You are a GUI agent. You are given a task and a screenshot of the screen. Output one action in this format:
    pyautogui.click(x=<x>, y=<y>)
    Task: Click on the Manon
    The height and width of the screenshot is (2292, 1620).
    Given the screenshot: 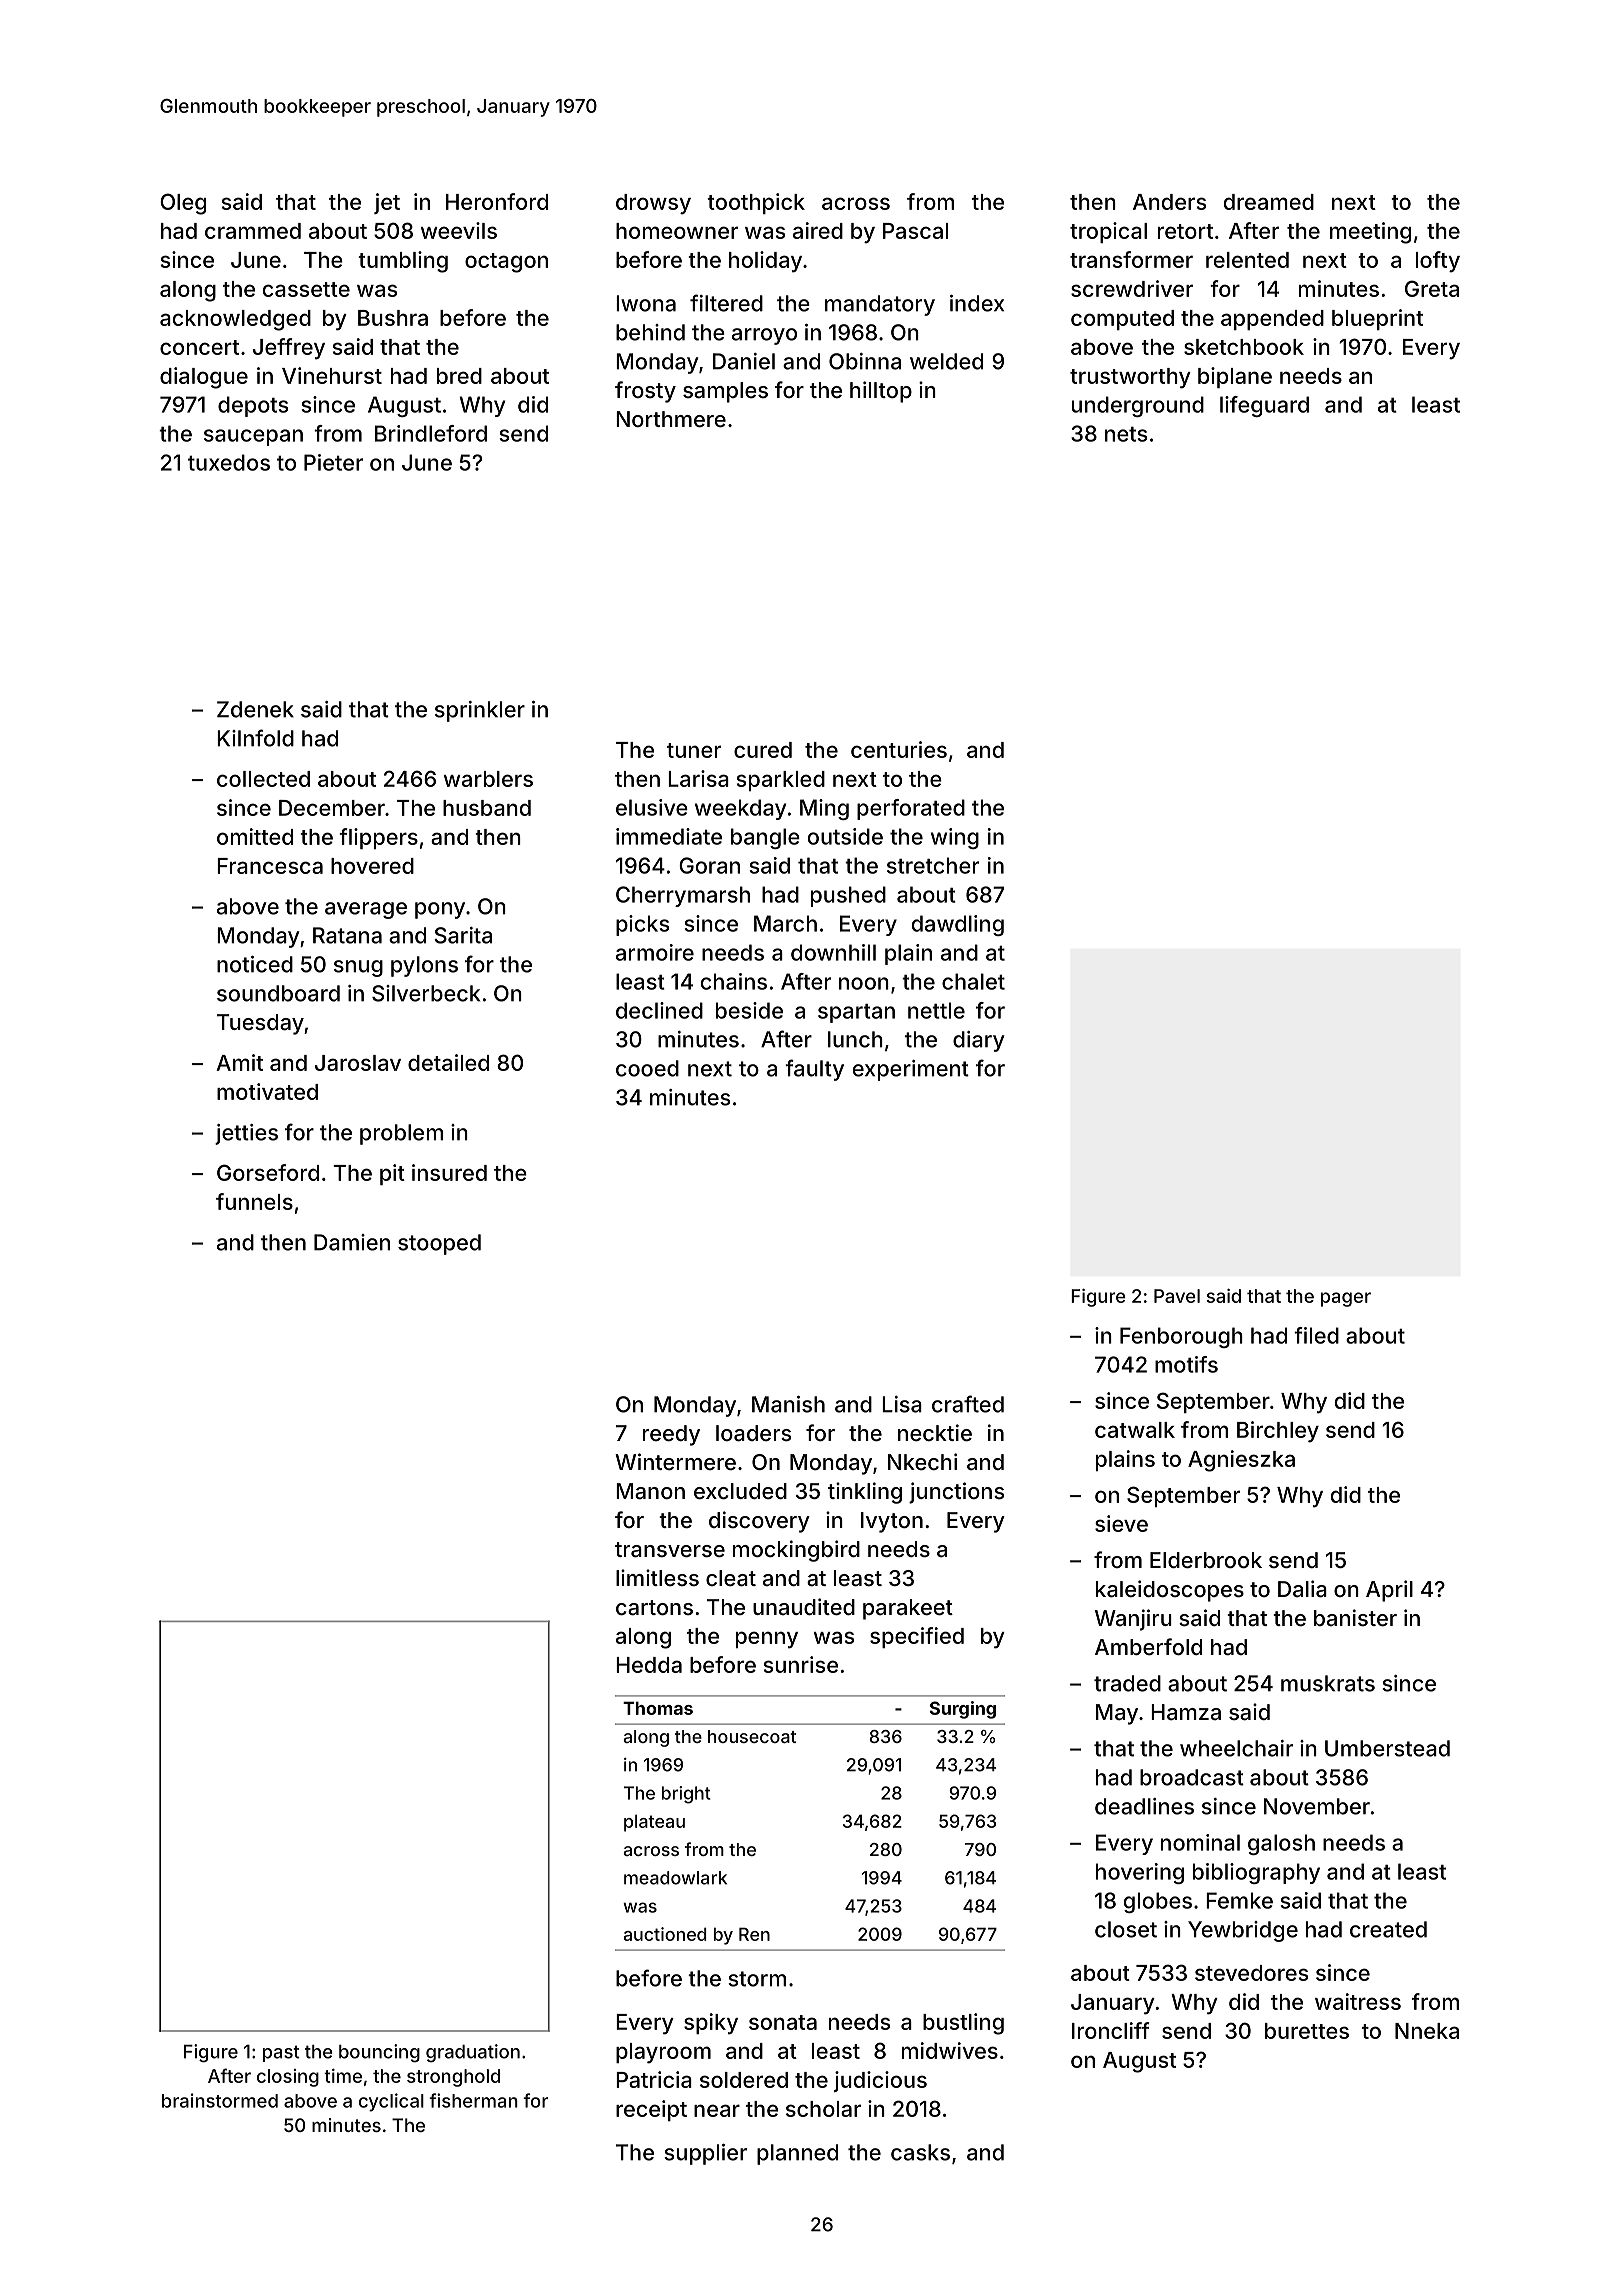 What is the action you would take?
    pyautogui.click(x=650, y=1491)
